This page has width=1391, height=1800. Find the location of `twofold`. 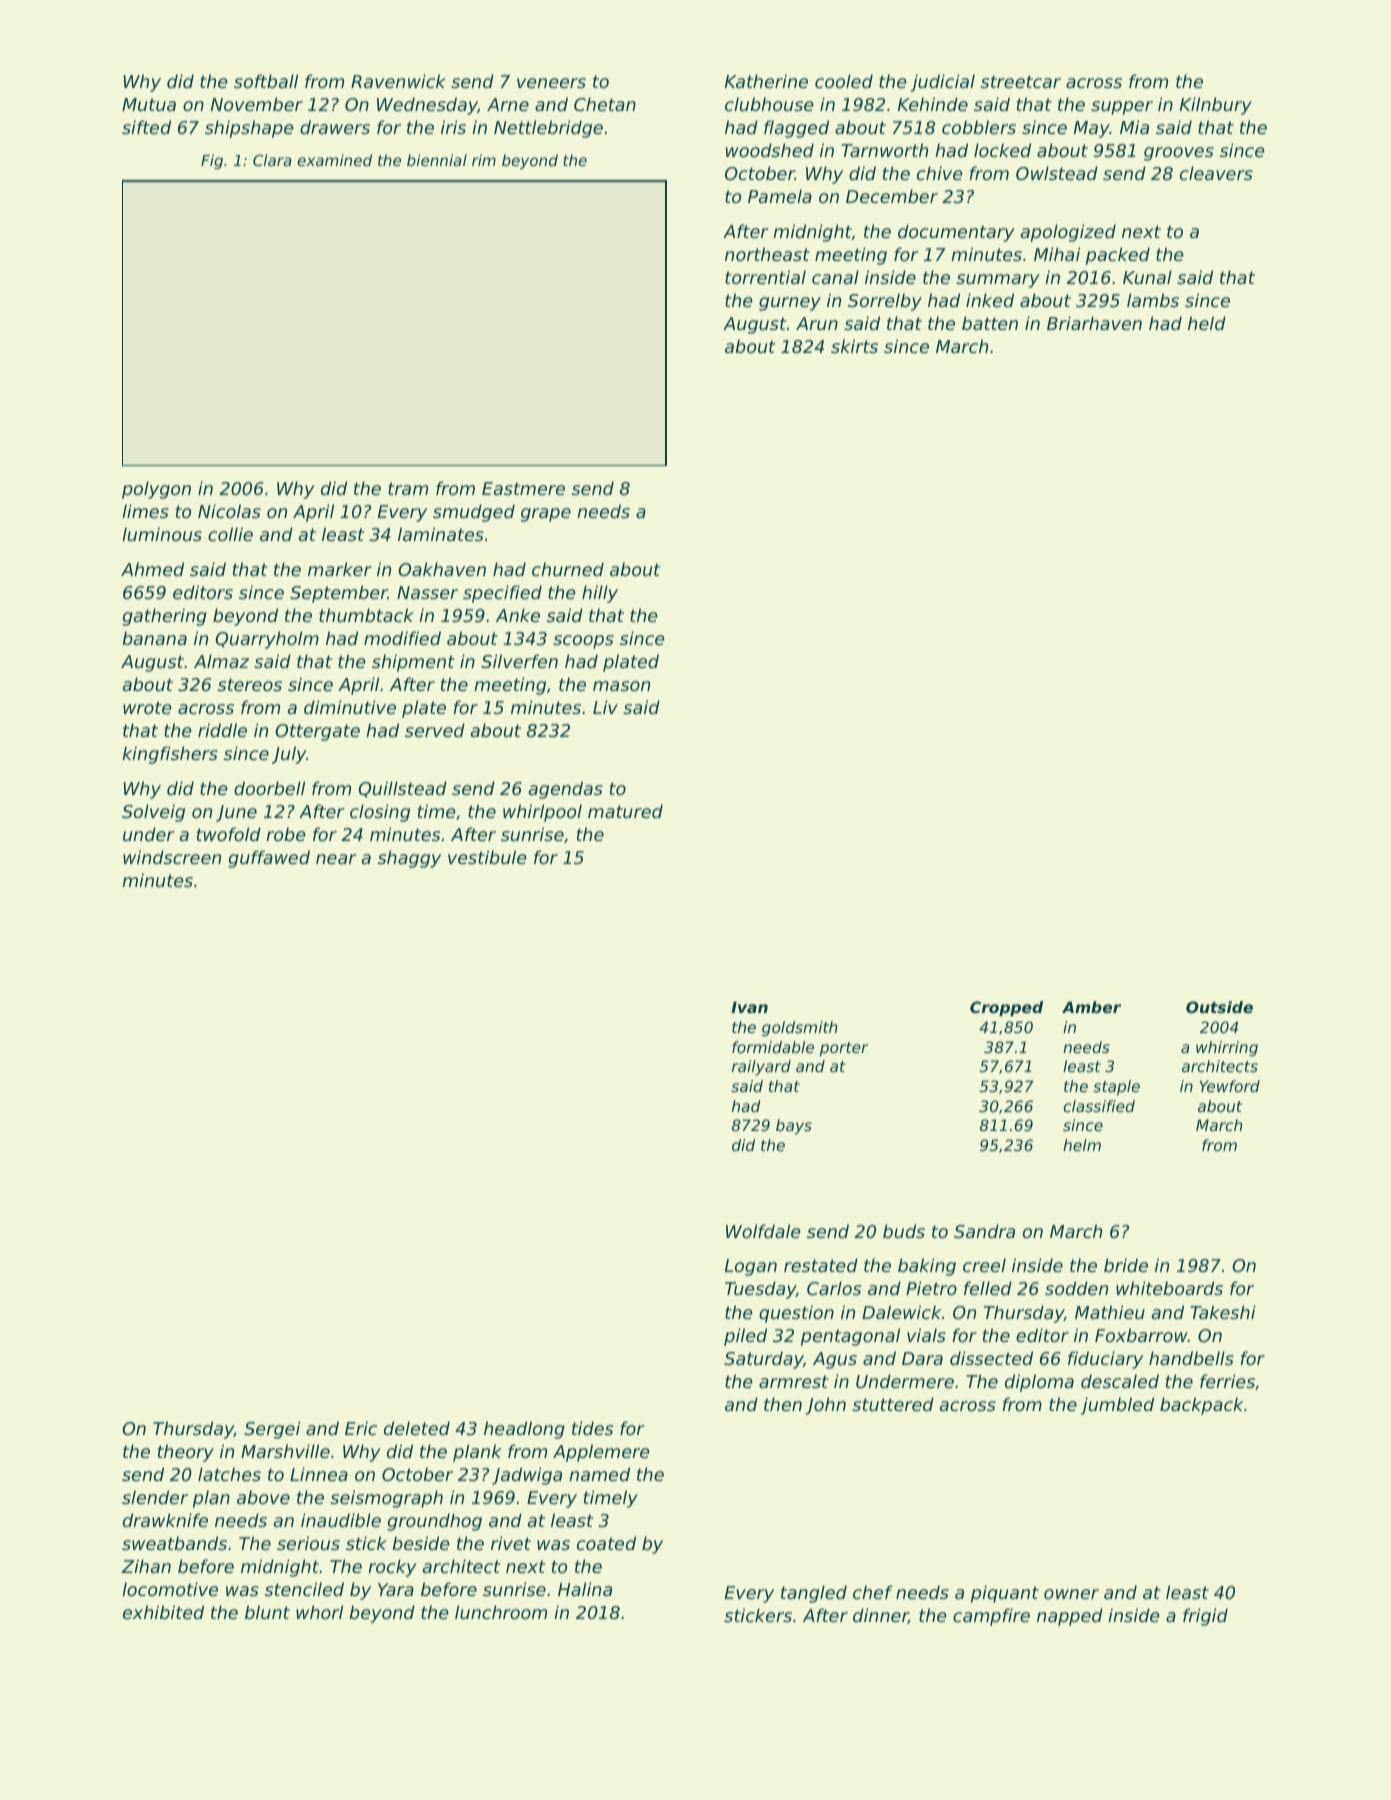

twofold is located at coordinates (229, 834).
